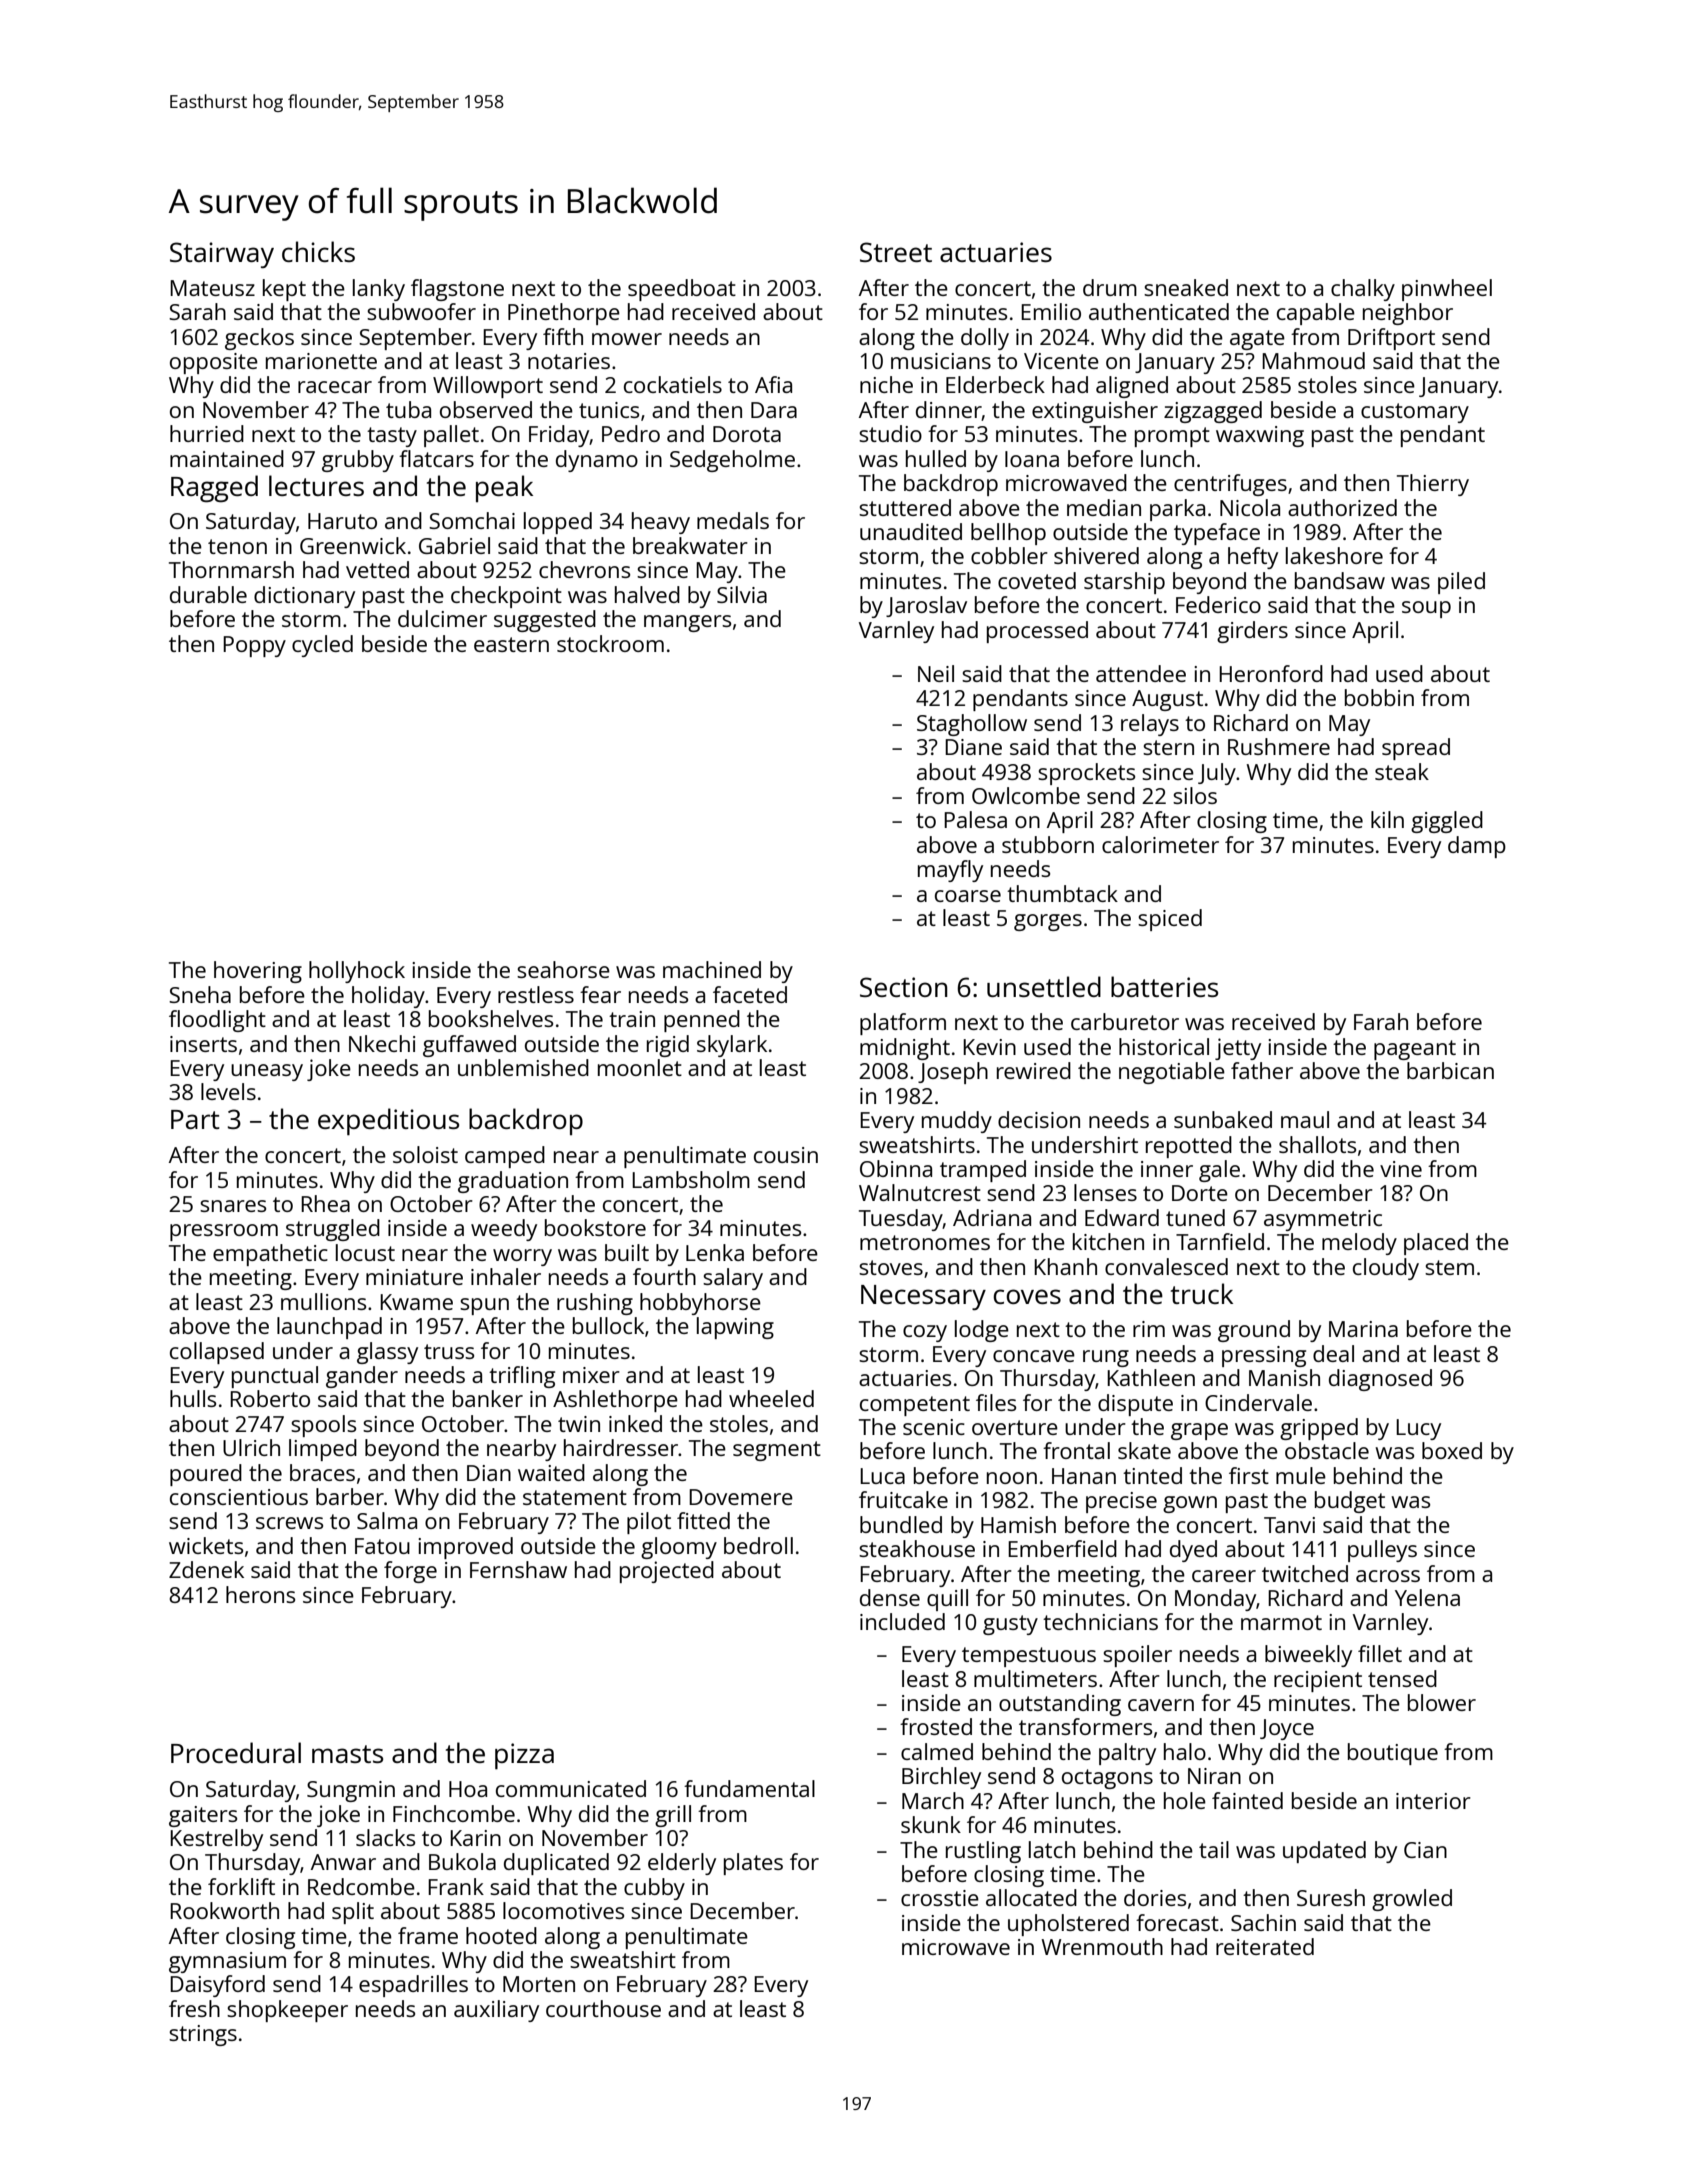 The image size is (1683, 2178). What do you see at coordinates (287, 2011) in the document?
I see `shopkeeper` at bounding box center [287, 2011].
